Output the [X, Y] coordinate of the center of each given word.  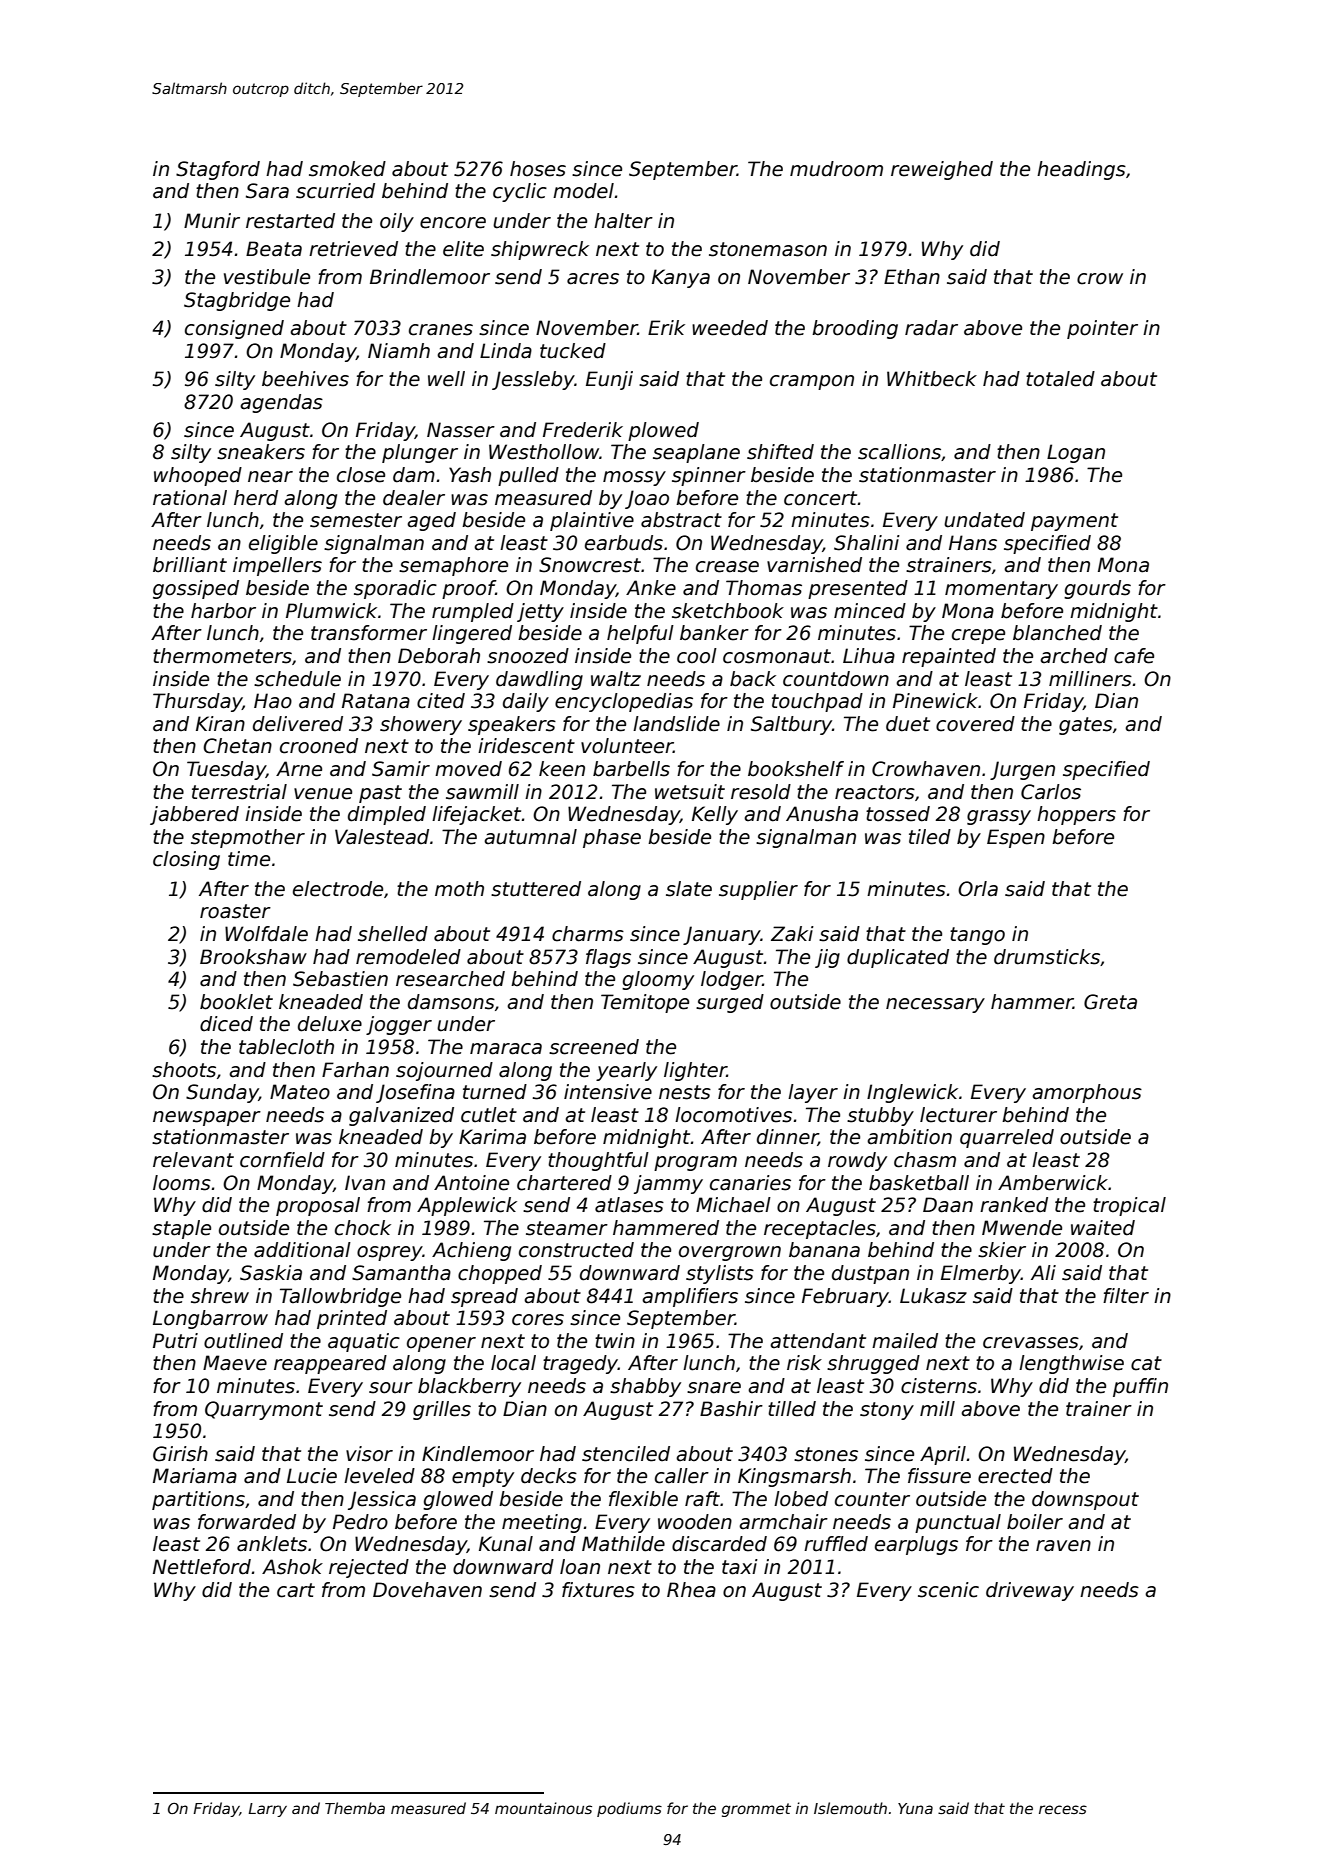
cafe [1134, 656]
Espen [1016, 838]
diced [226, 1024]
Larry [267, 1810]
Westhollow [544, 452]
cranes [441, 330]
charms [588, 934]
